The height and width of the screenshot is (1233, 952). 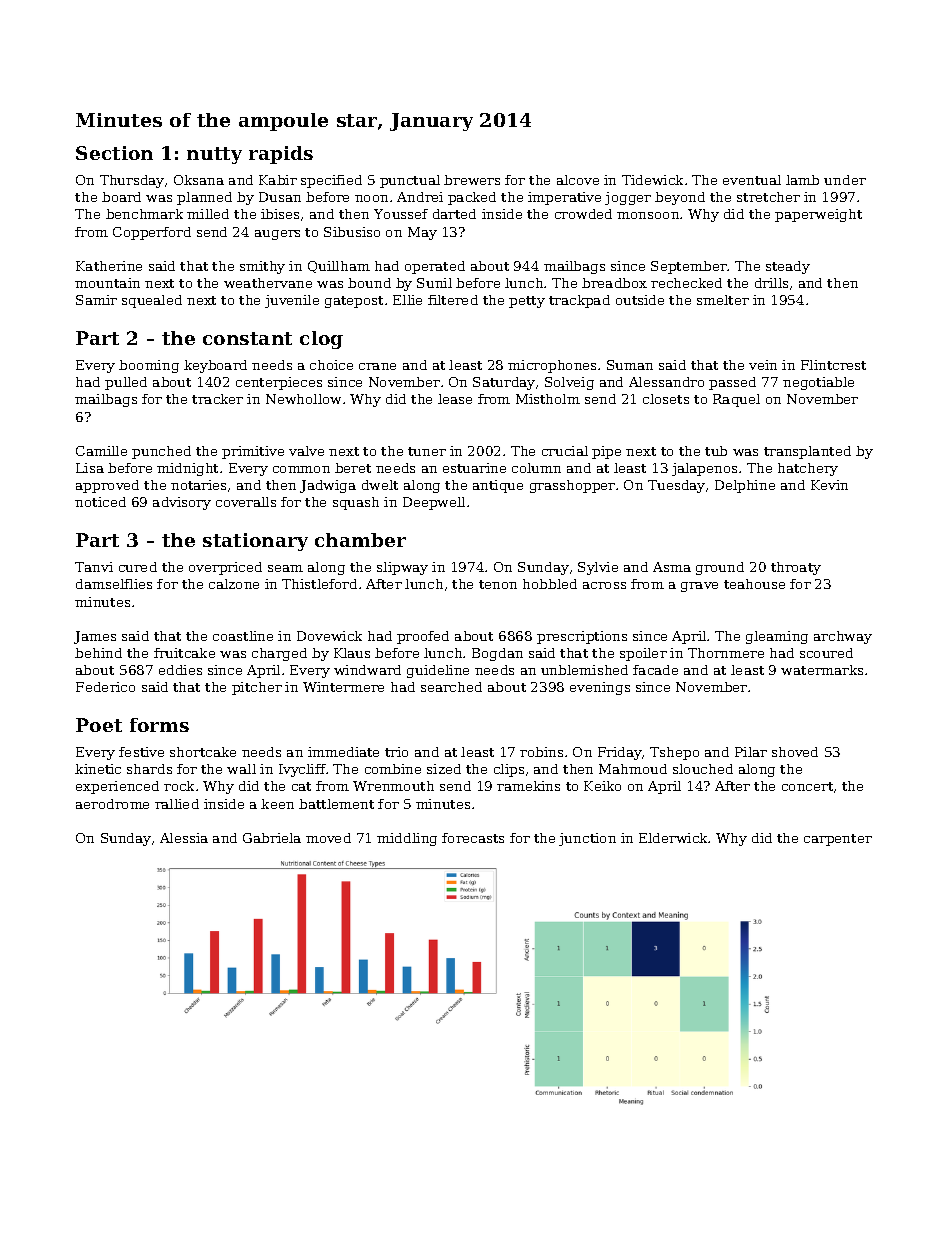 What do you see at coordinates (838, 840) in the screenshot?
I see `carpenter` at bounding box center [838, 840].
